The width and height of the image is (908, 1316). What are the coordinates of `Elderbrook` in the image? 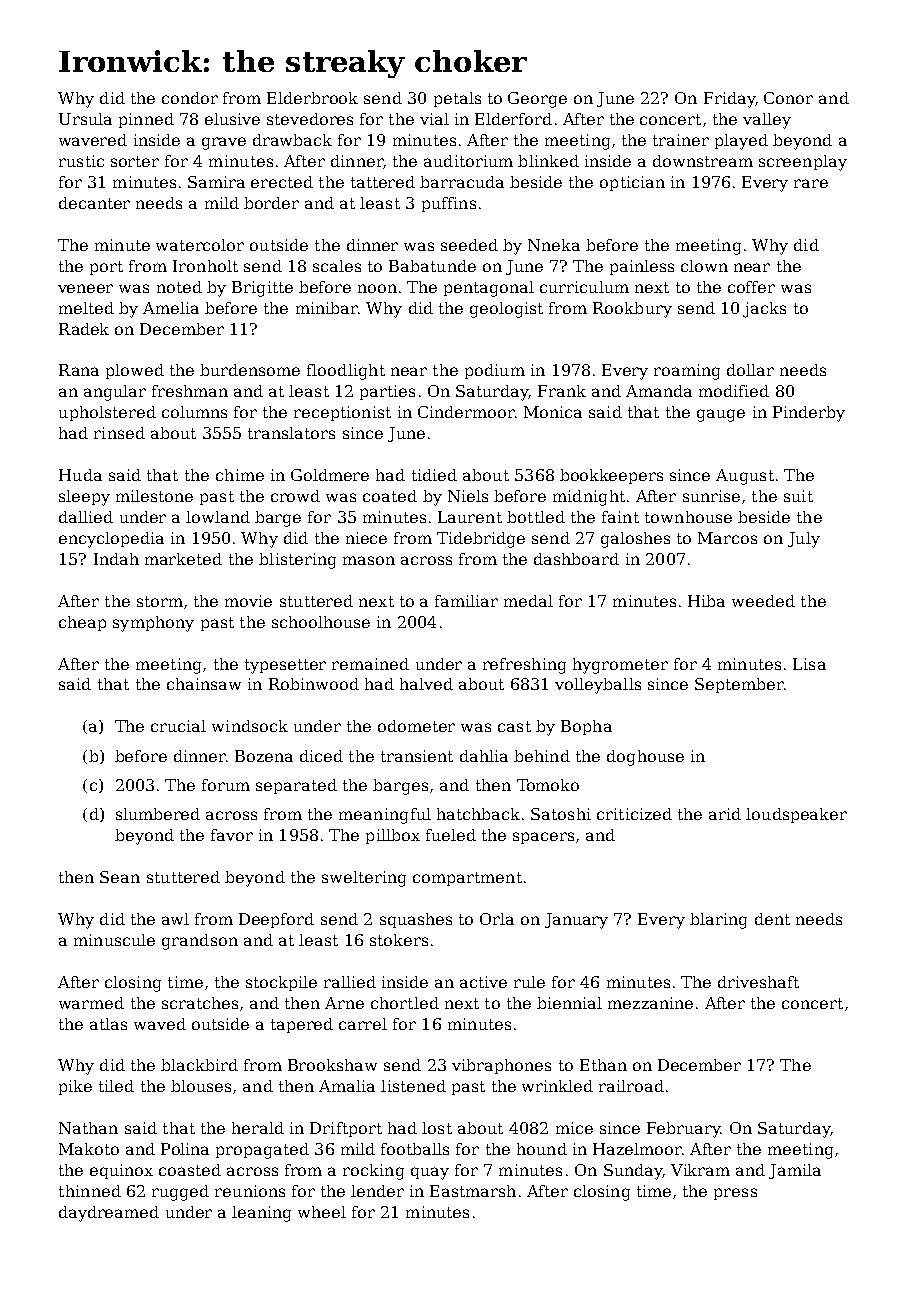 It's located at (312, 98).
